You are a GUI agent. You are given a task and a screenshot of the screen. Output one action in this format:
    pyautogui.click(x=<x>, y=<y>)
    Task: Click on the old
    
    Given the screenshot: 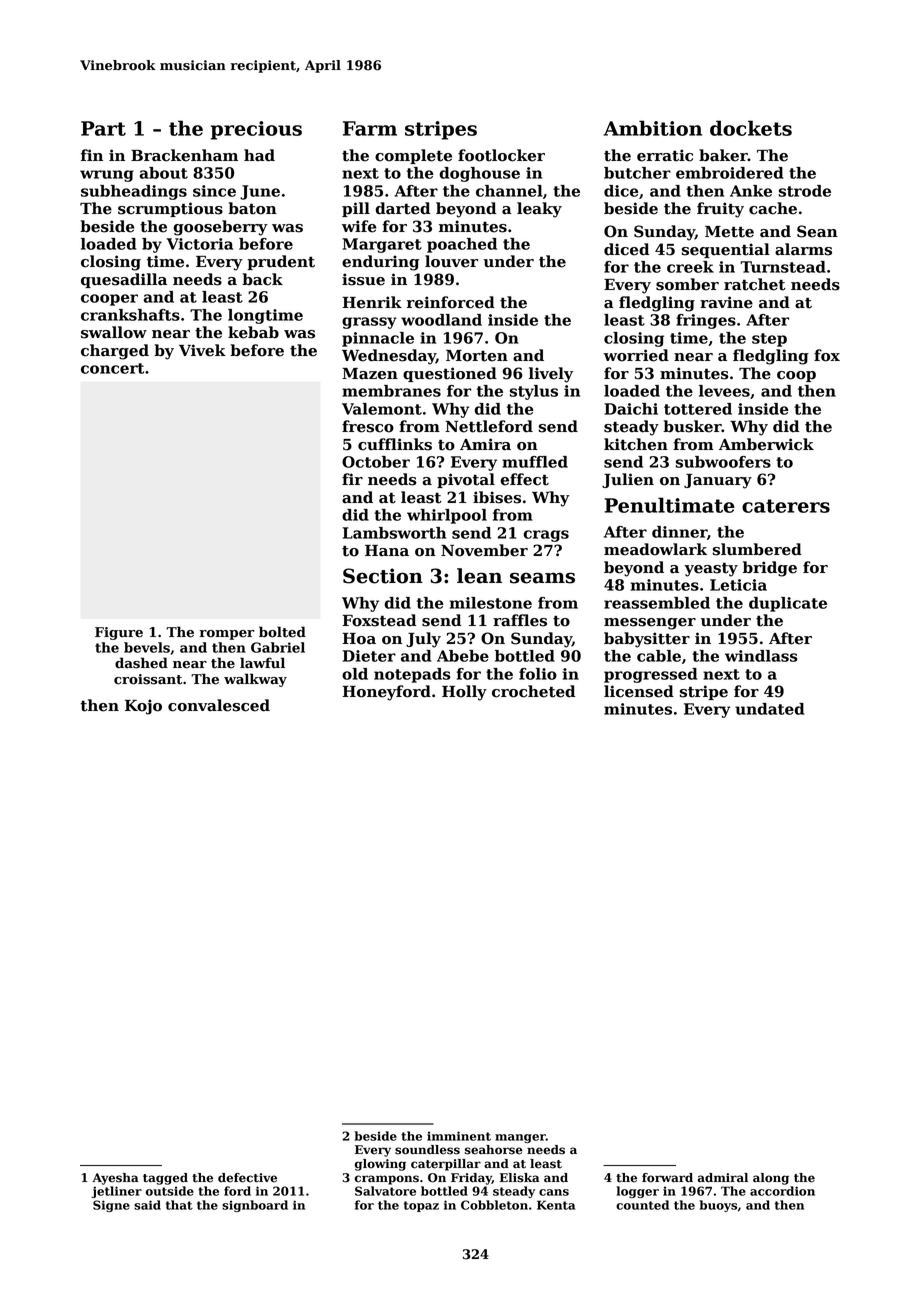 What is the action you would take?
    pyautogui.click(x=355, y=674)
